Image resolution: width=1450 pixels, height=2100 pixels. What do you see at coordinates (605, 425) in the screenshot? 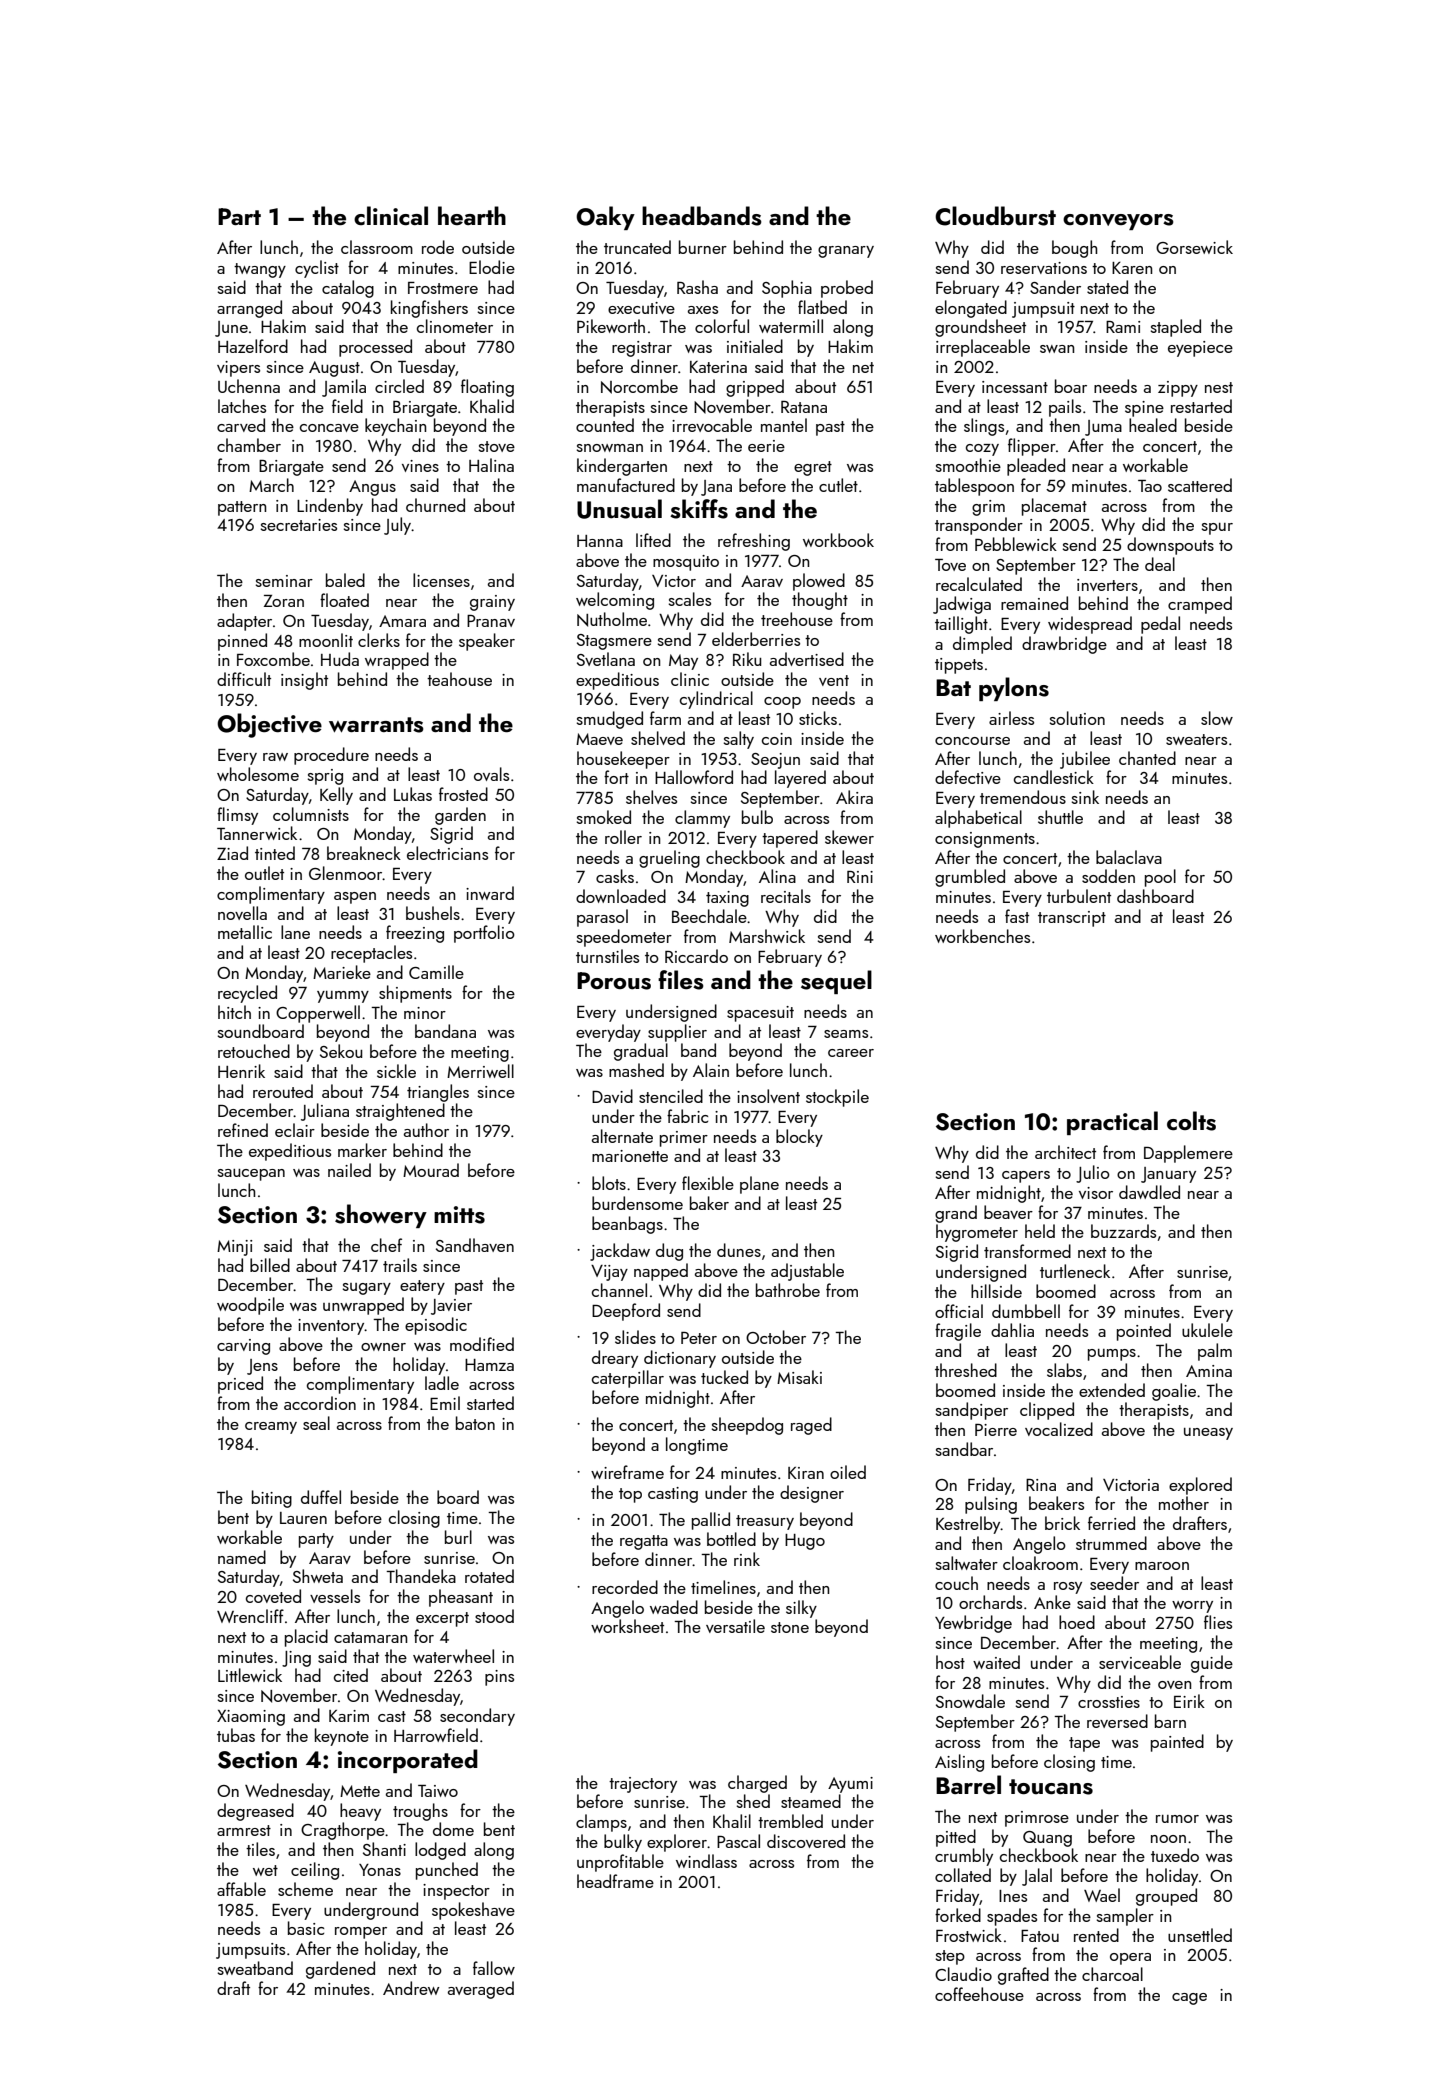
I see `counted` at bounding box center [605, 425].
